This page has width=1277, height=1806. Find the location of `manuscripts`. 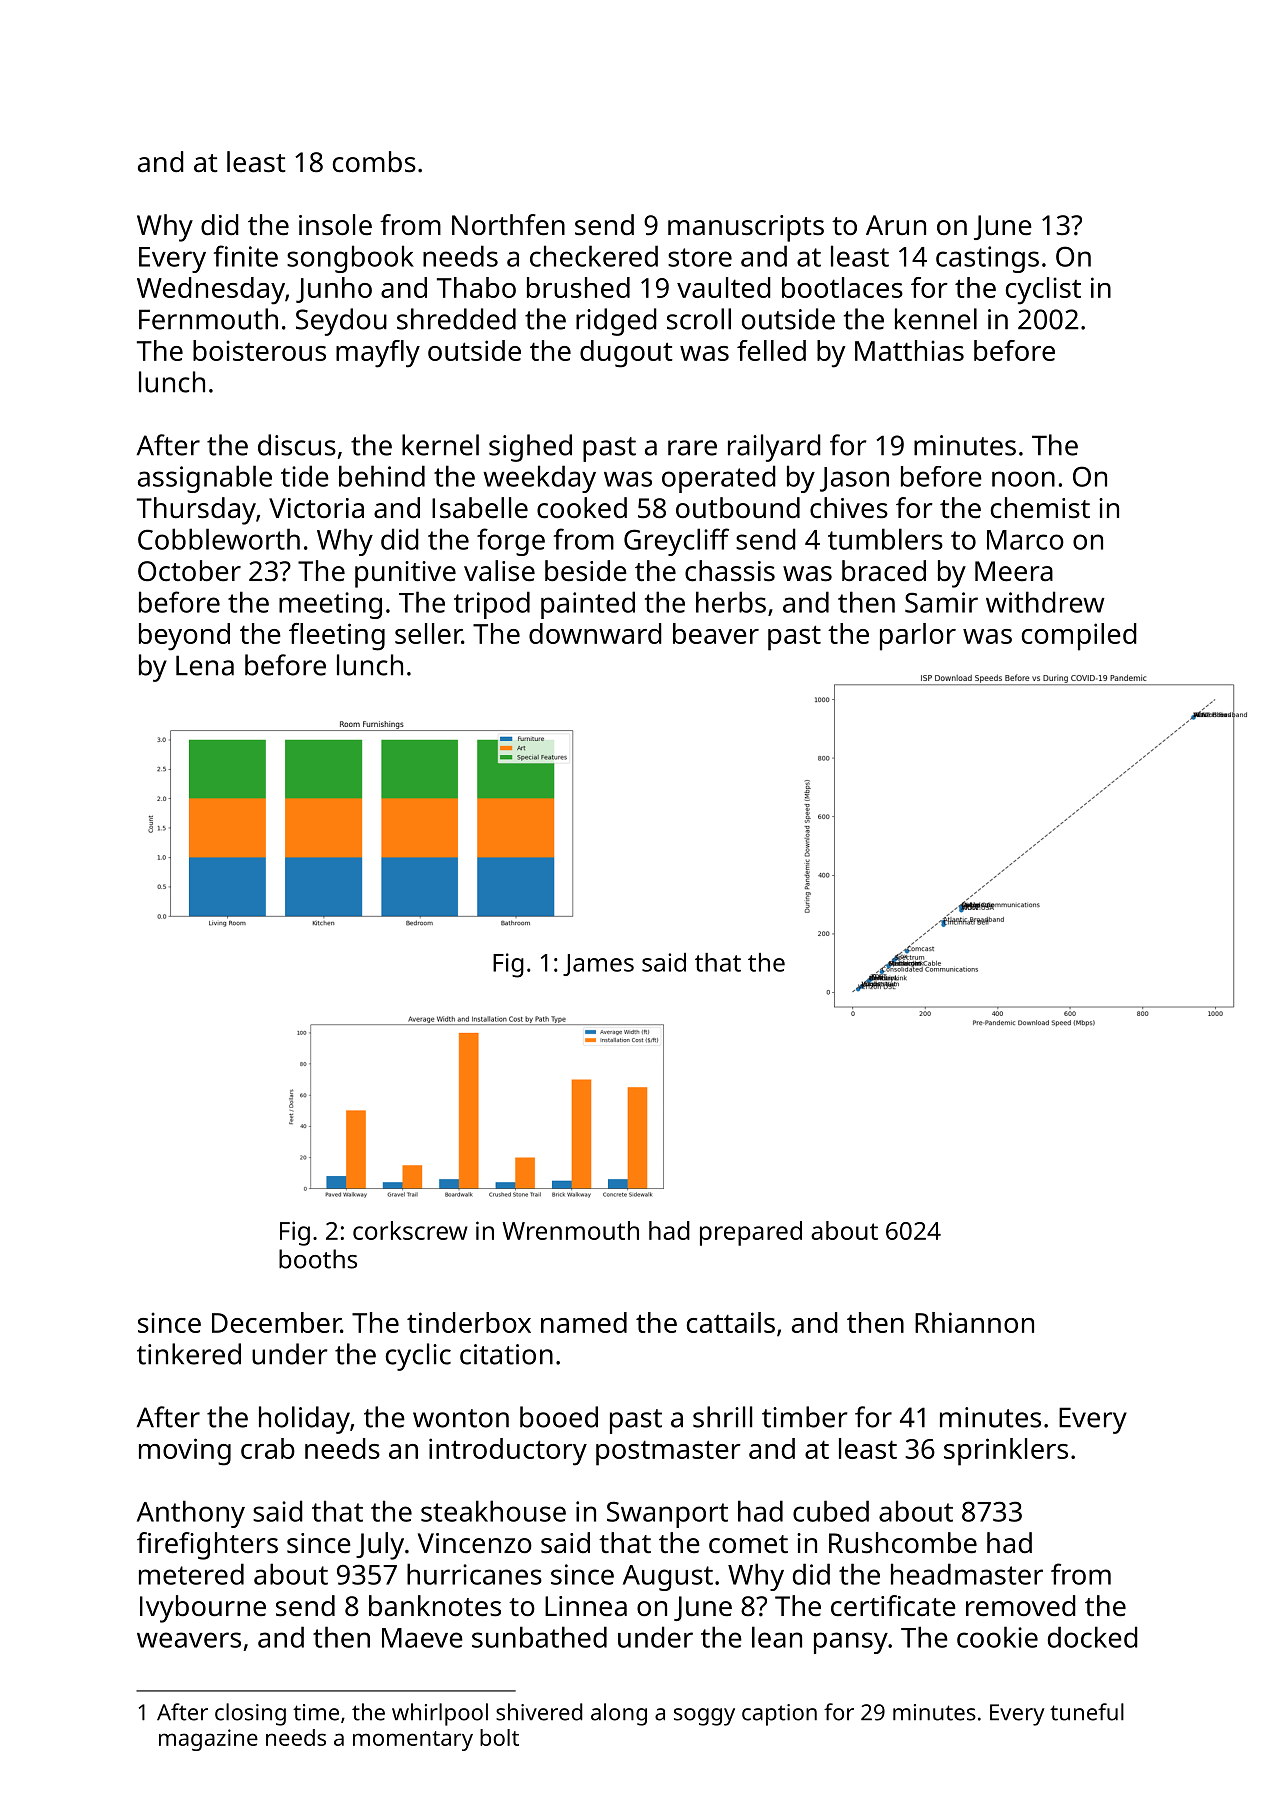

manuscripts is located at coordinates (746, 228).
